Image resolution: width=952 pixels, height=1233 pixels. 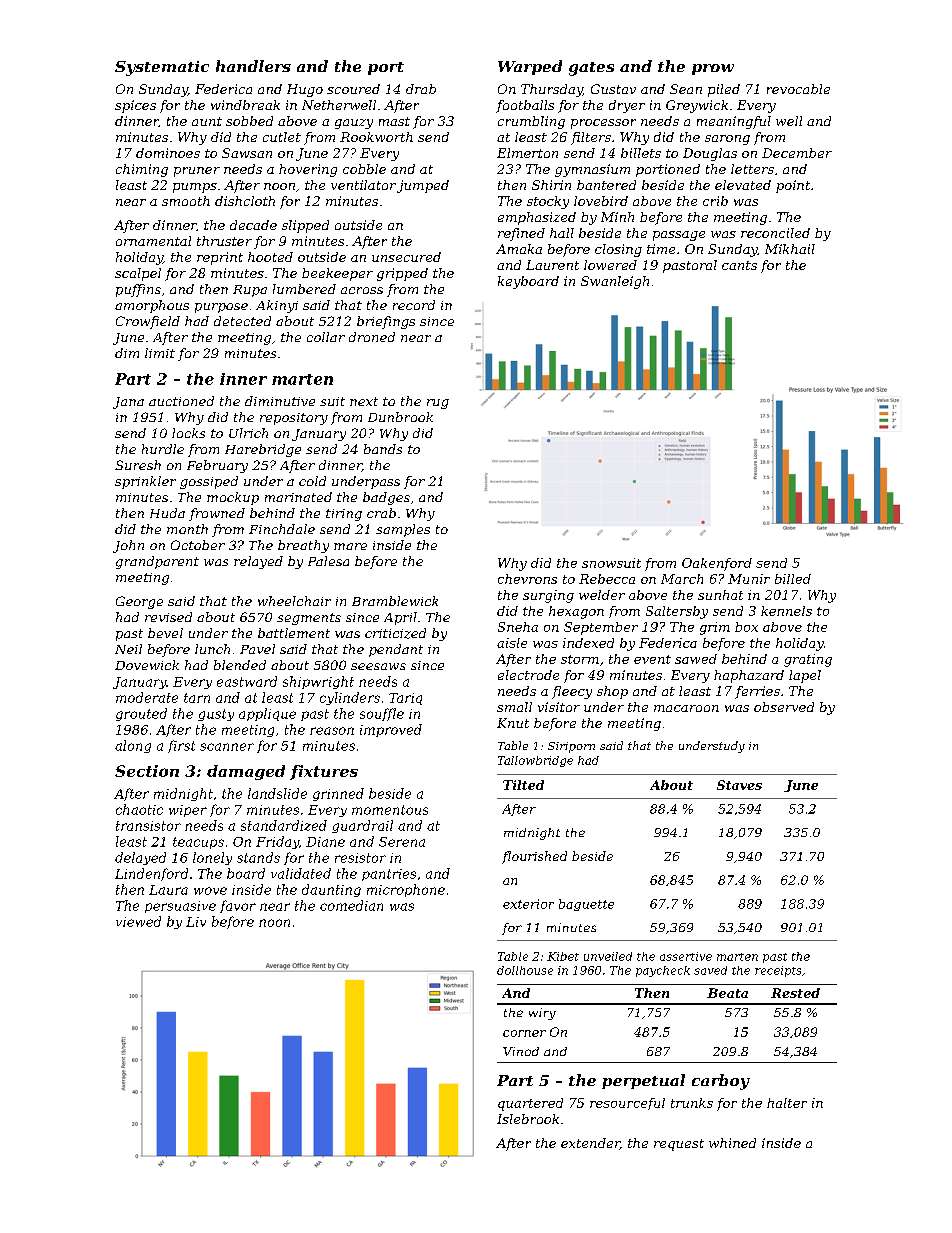 I want to click on John, so click(x=128, y=546).
